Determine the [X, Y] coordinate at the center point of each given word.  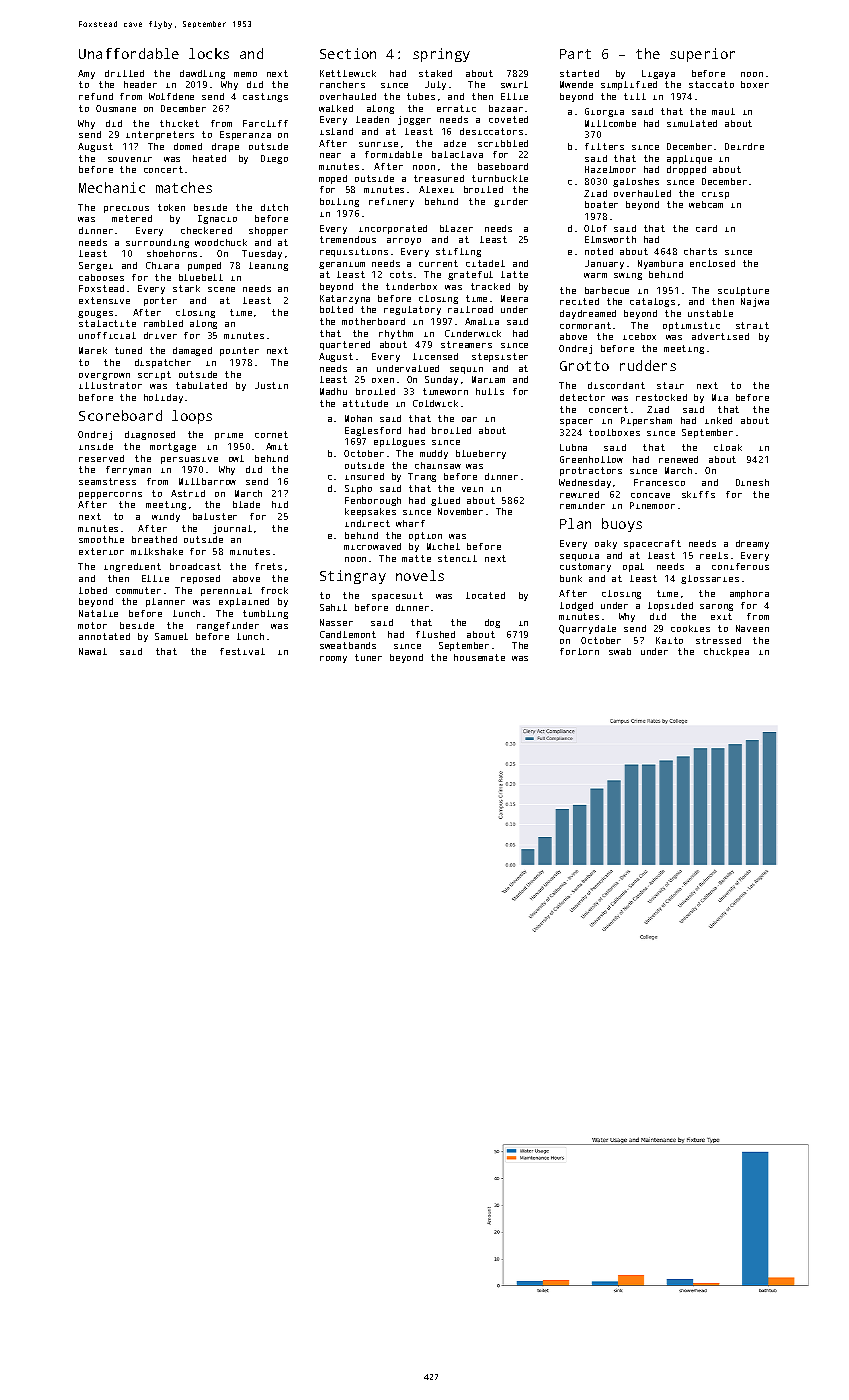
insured [364, 476]
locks [209, 53]
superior [702, 55]
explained [244, 602]
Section [348, 53]
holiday [163, 398]
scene [221, 289]
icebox [639, 336]
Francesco [659, 482]
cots [401, 274]
